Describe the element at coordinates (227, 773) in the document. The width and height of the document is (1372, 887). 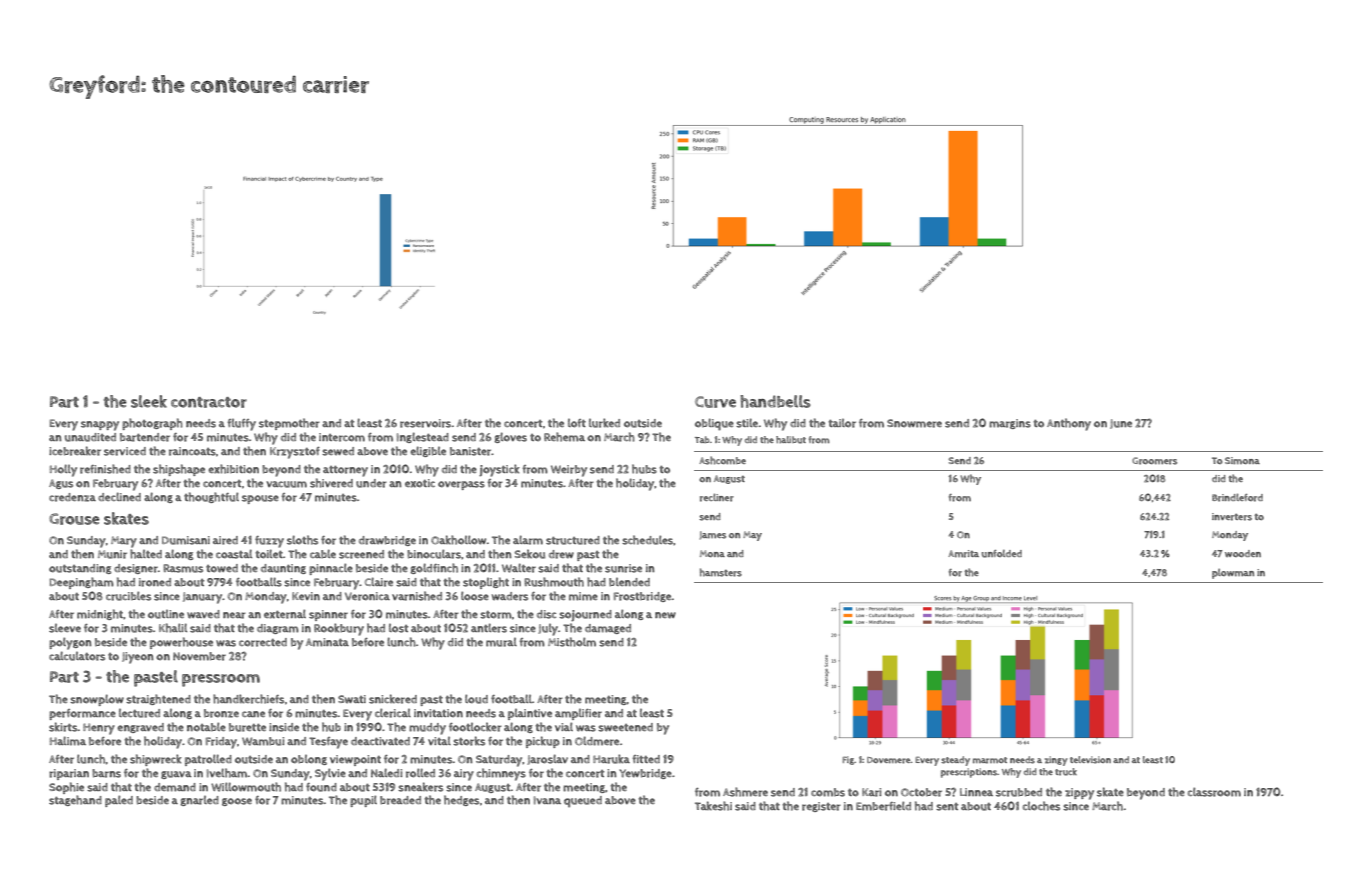
I see `Ivelham` at that location.
